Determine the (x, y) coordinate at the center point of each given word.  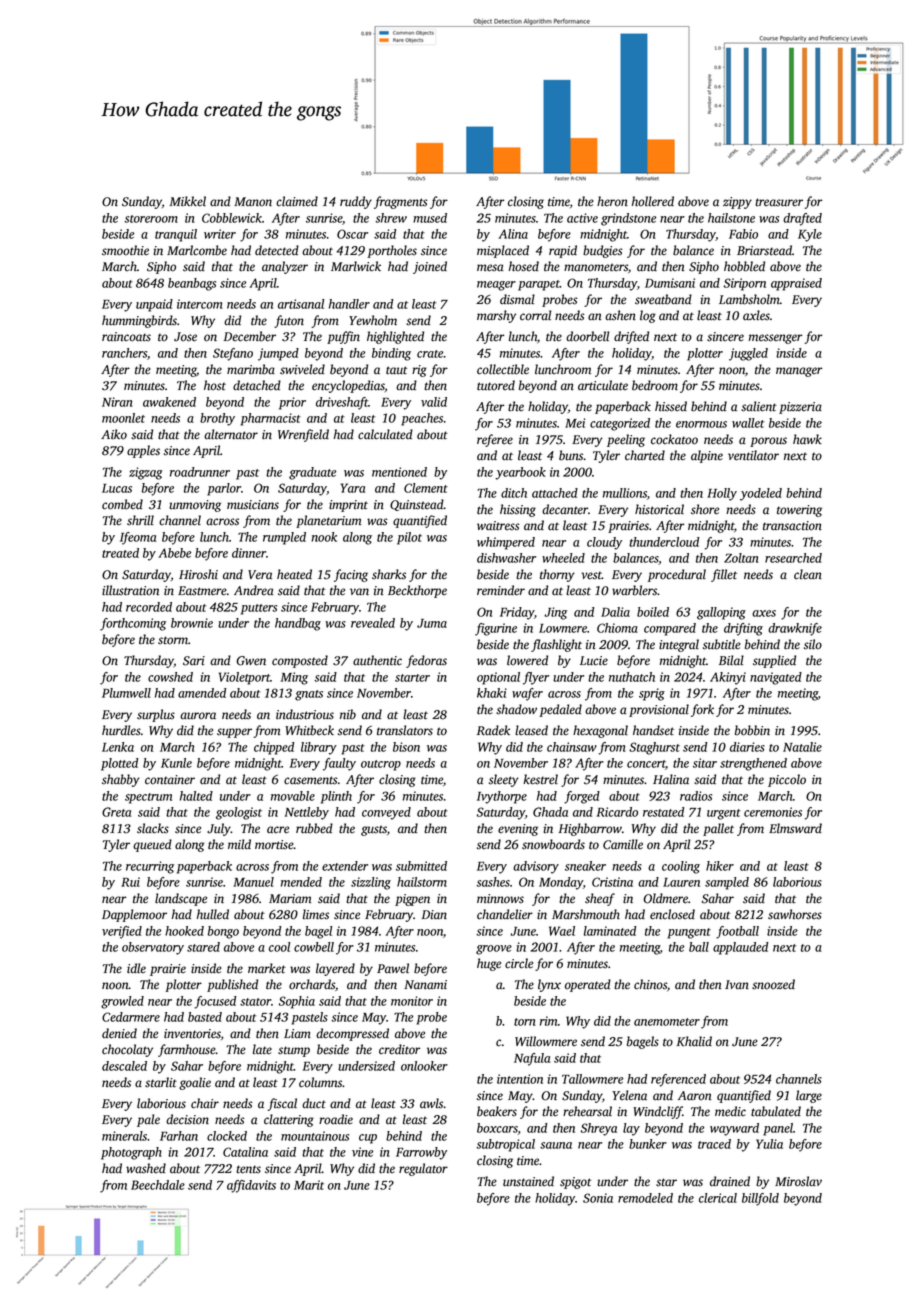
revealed (373, 623)
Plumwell (126, 693)
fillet (724, 575)
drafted (802, 219)
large (809, 1096)
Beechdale (158, 1185)
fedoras (426, 661)
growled (122, 1002)
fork (702, 710)
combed (122, 504)
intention (520, 1079)
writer (220, 234)
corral (535, 315)
